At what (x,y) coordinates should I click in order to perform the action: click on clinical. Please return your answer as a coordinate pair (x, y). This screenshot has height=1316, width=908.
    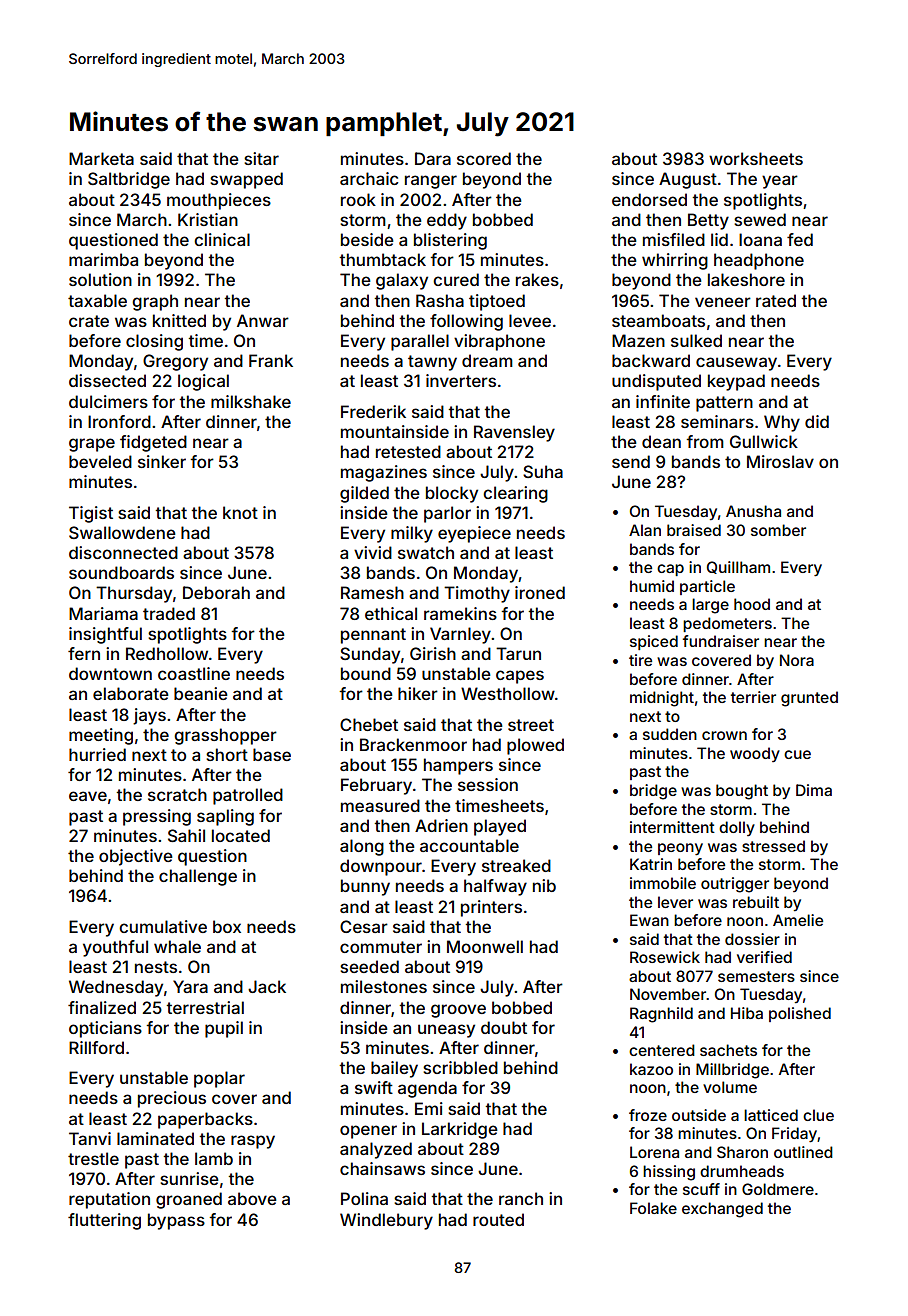
    Looking at the image, I should click on (222, 239).
